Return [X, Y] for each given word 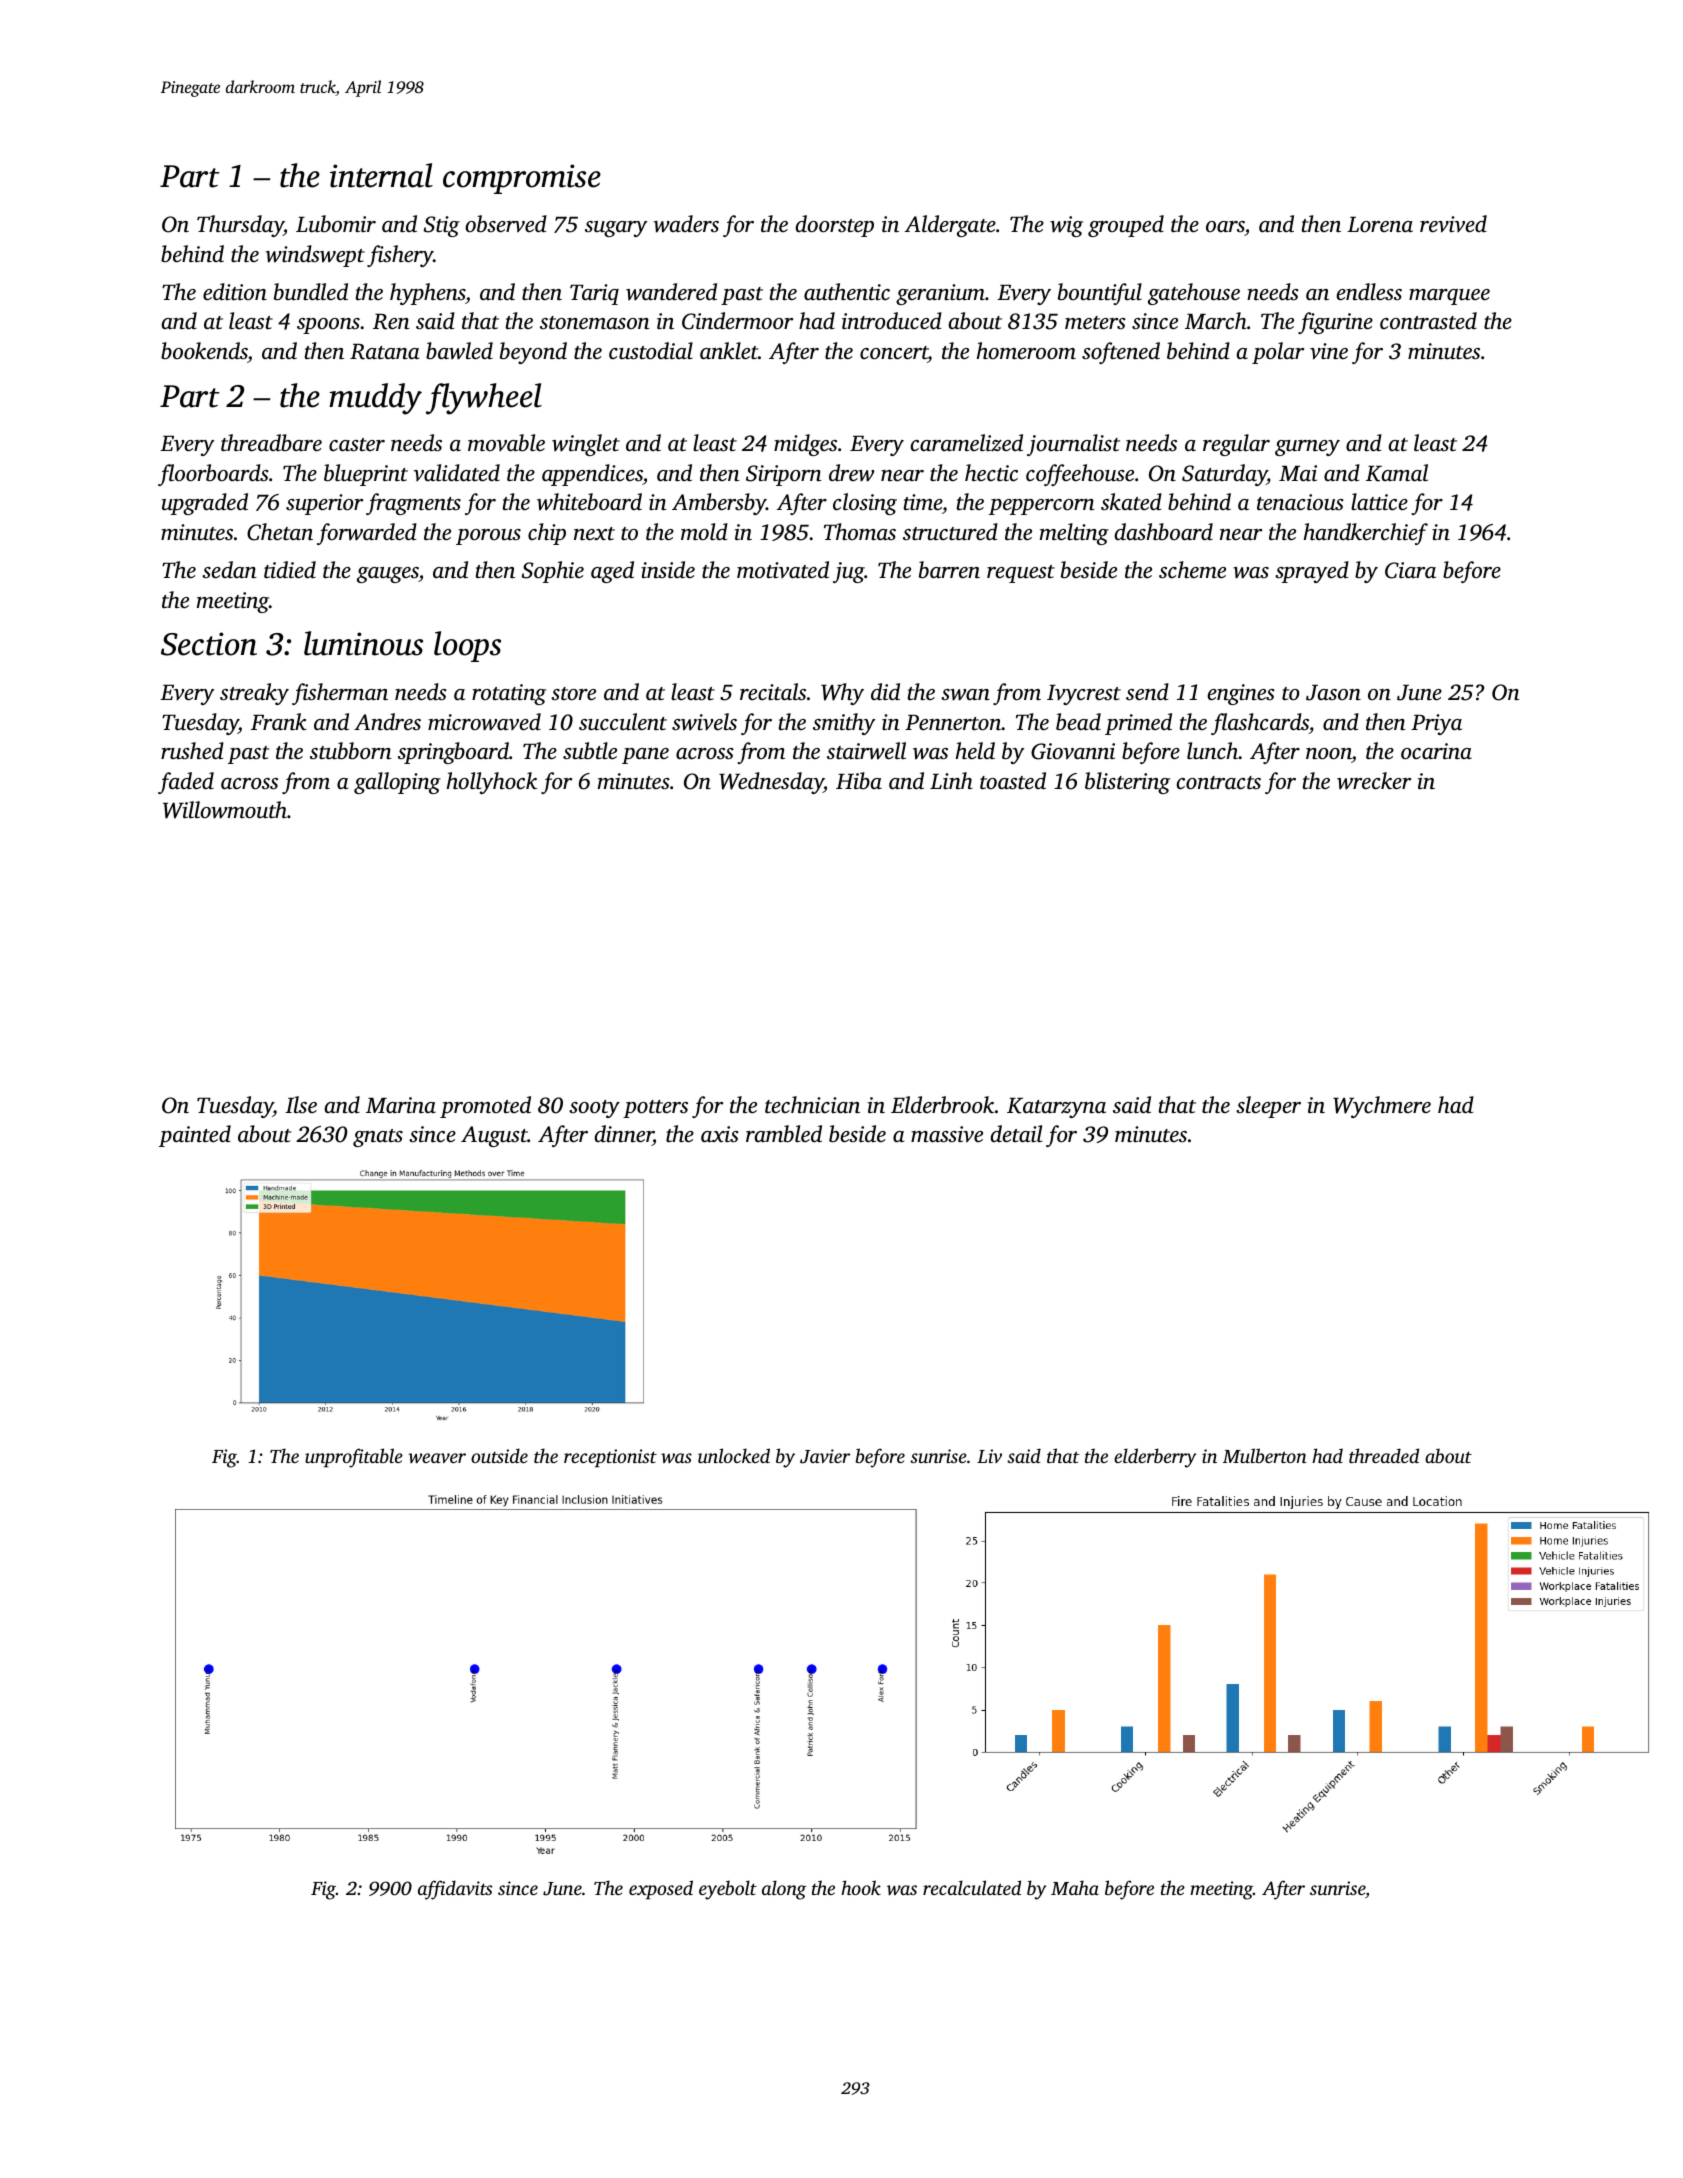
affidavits [455, 1890]
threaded [1384, 1455]
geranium [940, 294]
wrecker [1374, 781]
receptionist [610, 1458]
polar [1278, 353]
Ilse [301, 1104]
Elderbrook [942, 1105]
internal [381, 175]
